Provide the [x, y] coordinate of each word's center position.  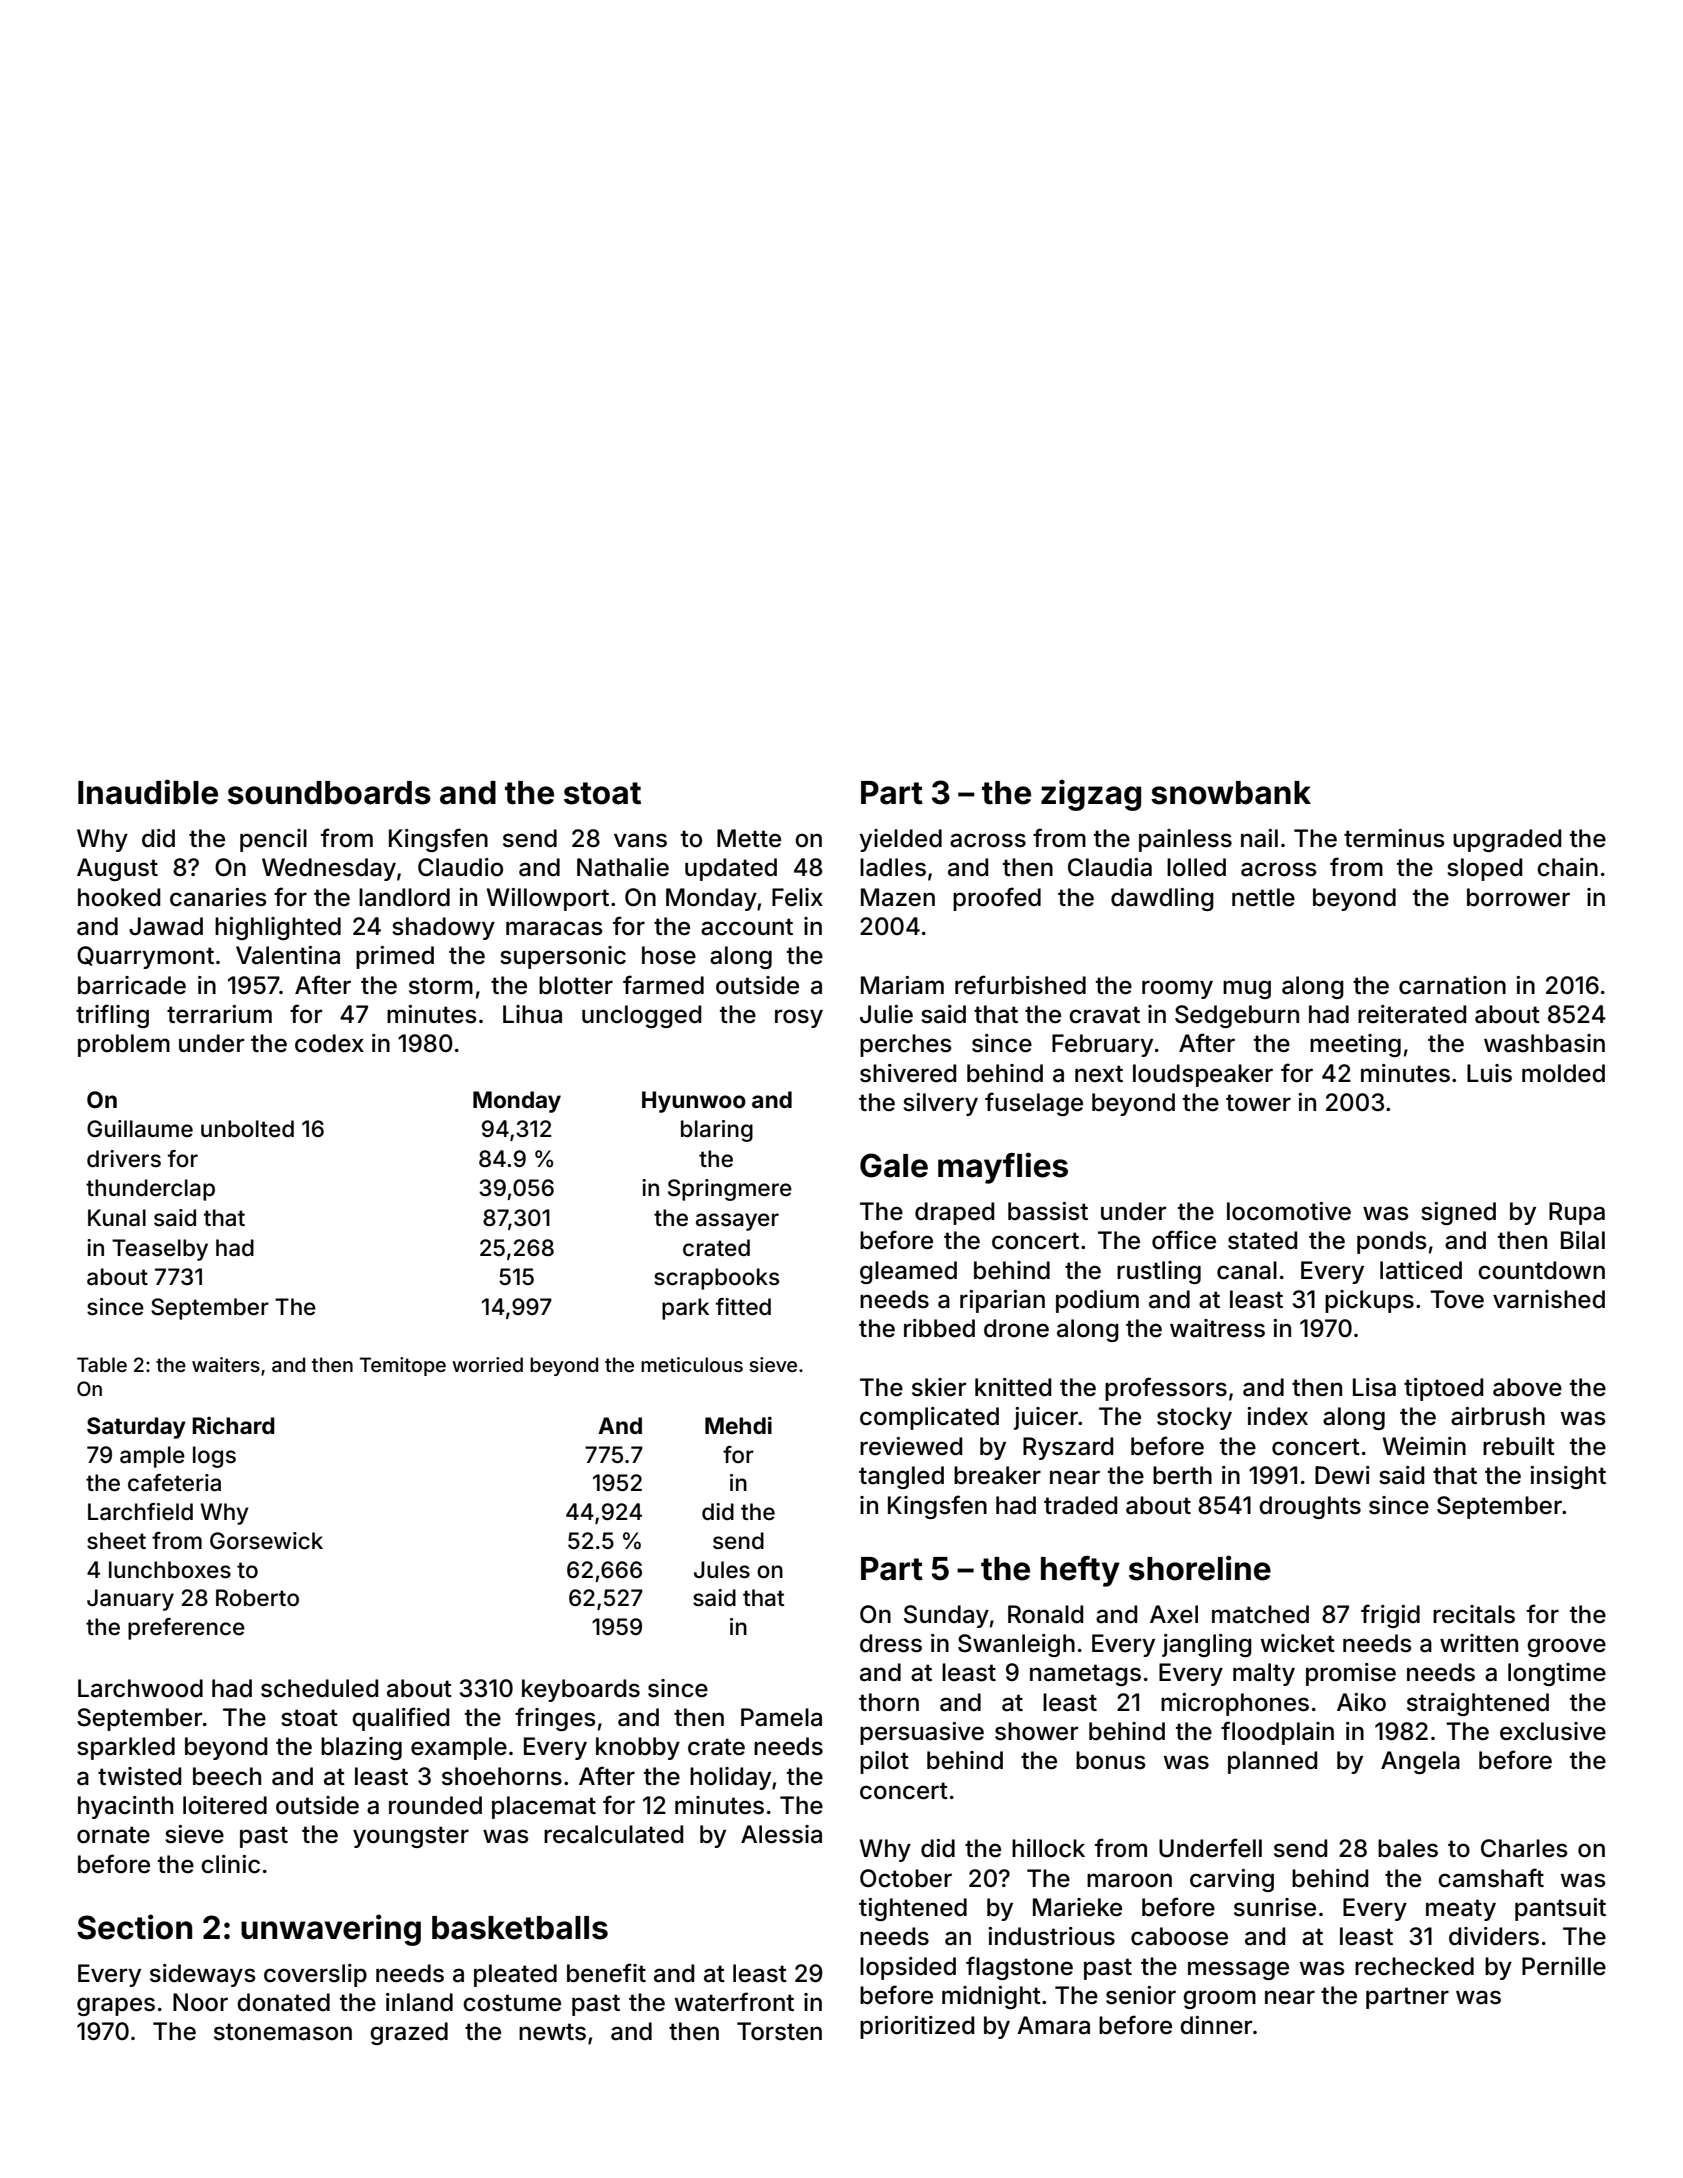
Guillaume [140, 1129]
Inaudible [148, 792]
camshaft [1491, 1878]
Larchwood [140, 1688]
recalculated [613, 1834]
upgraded [1507, 840]
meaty [1461, 1910]
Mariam [902, 985]
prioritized [917, 2027]
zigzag [1091, 795]
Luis [1489, 1073]
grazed [409, 2033]
